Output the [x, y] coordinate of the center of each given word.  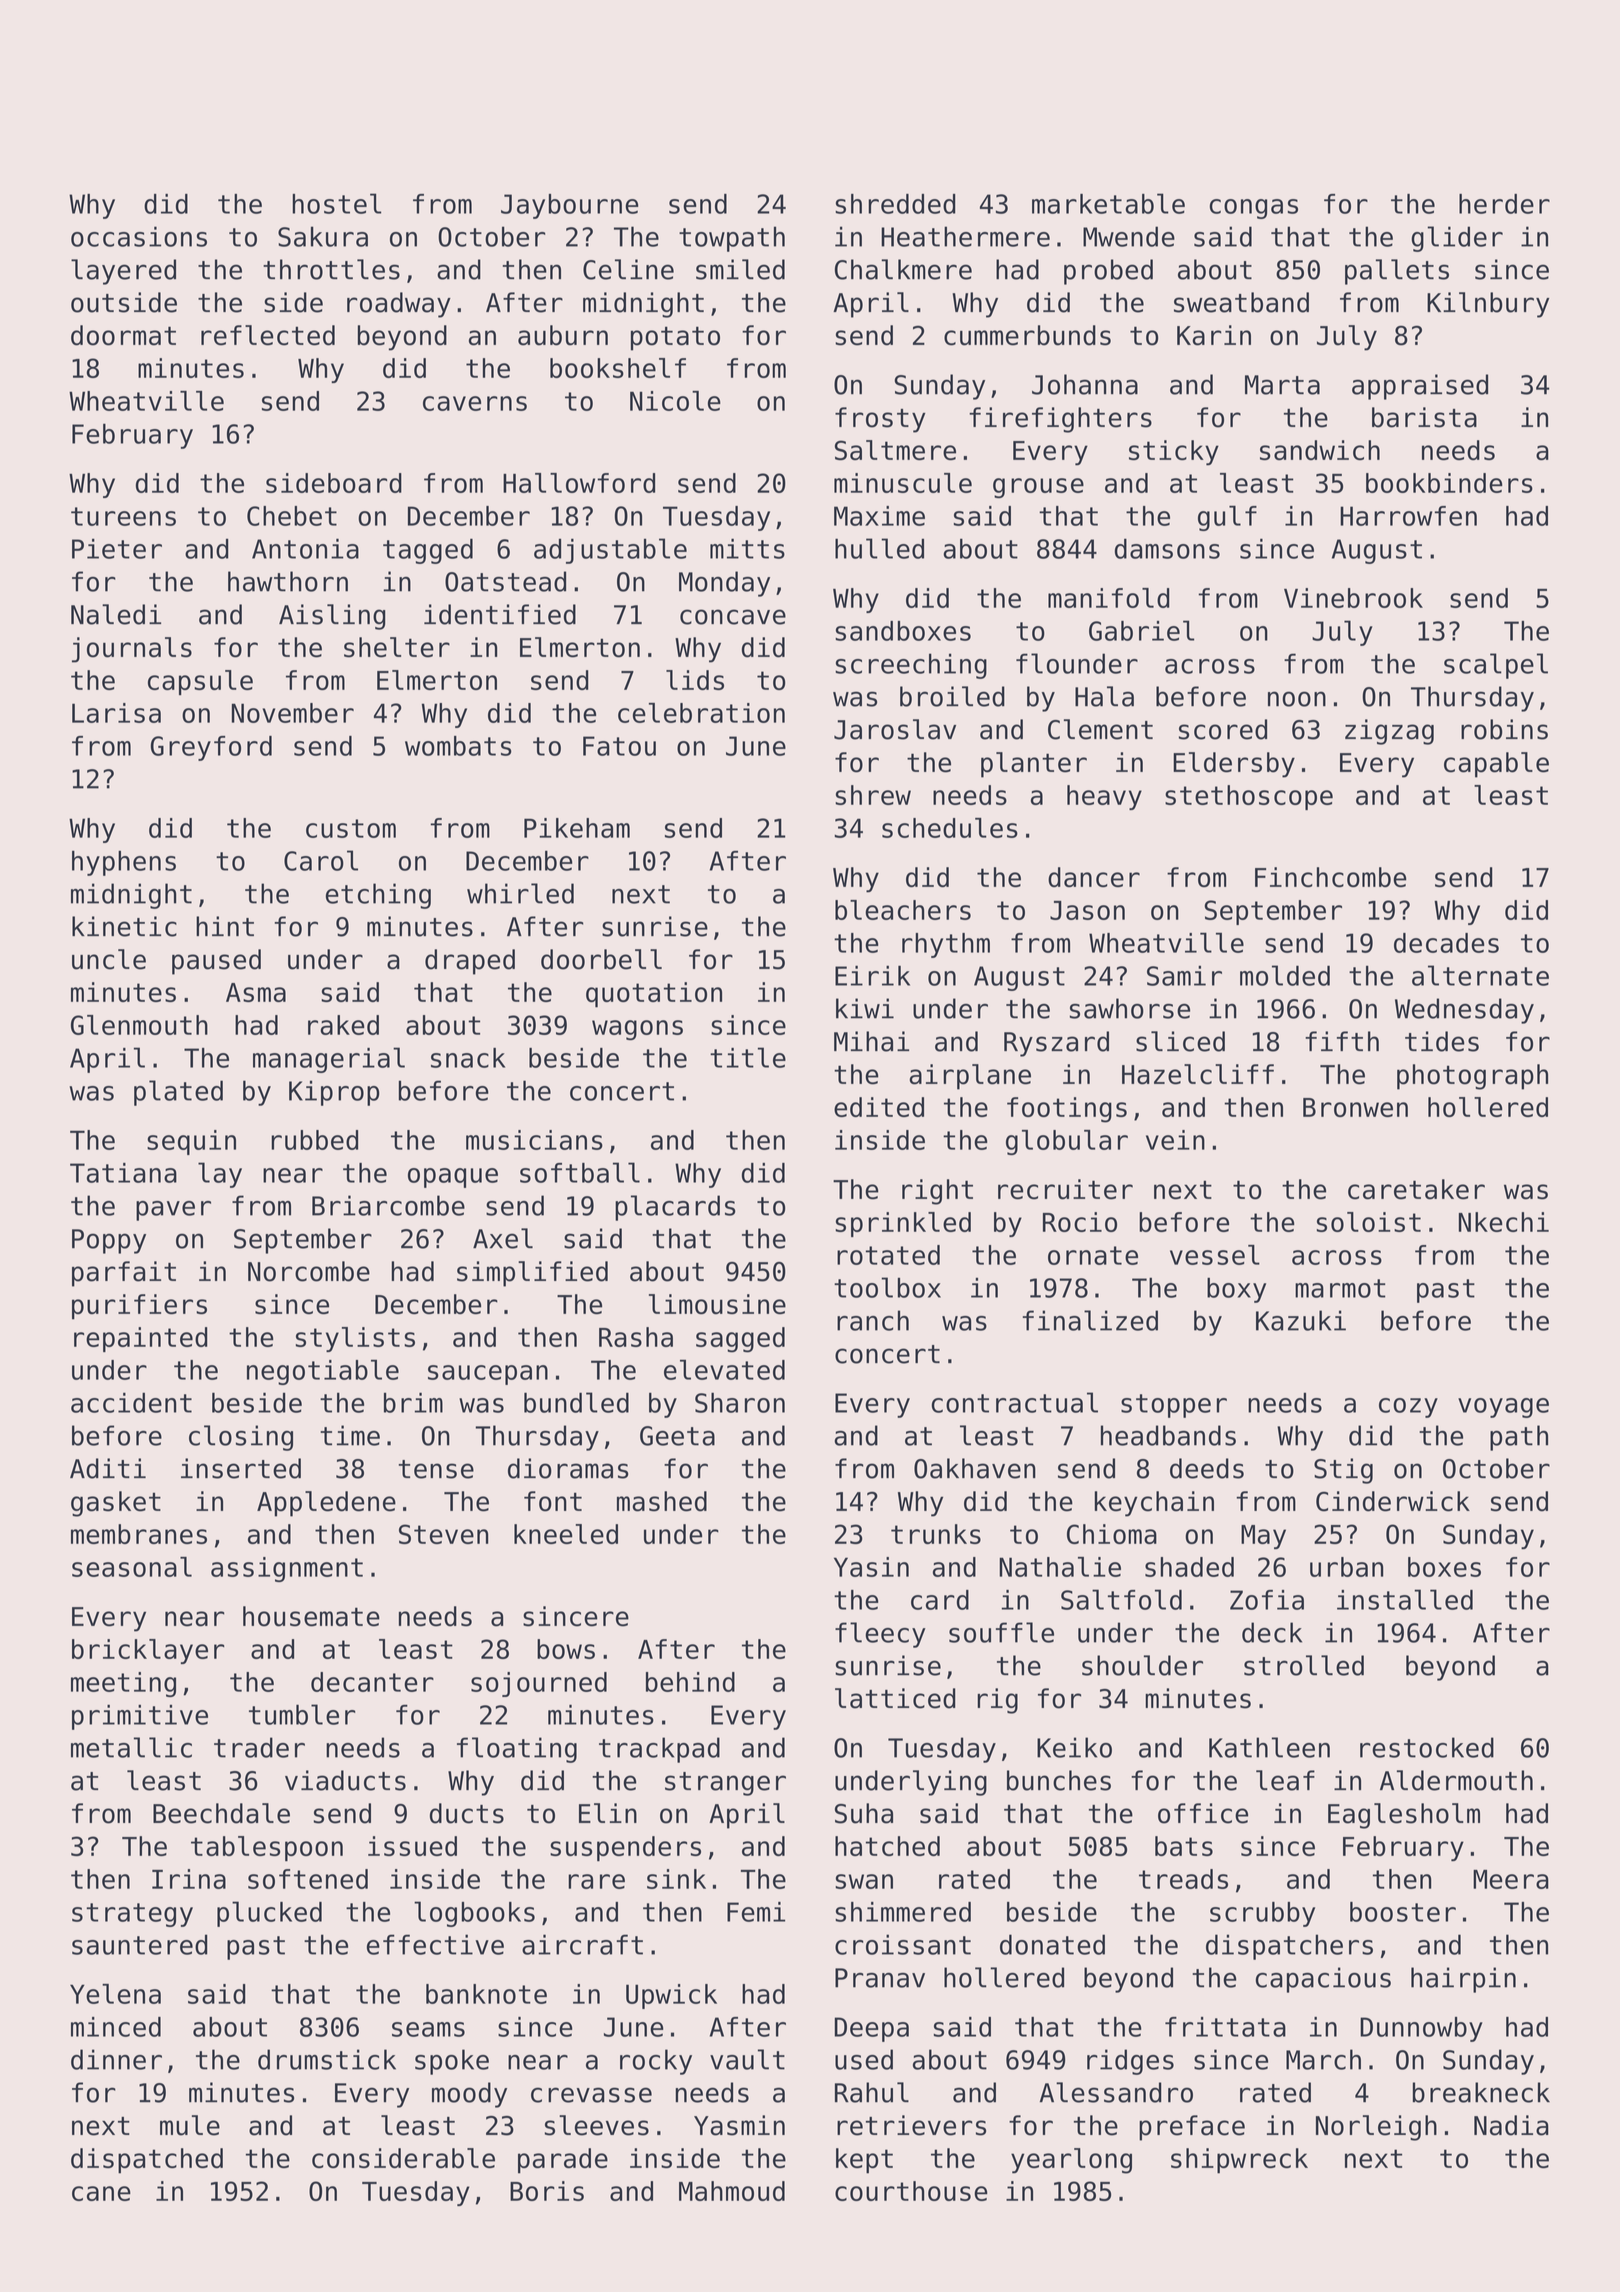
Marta [1282, 385]
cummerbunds [1027, 335]
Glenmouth [139, 1025]
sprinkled [903, 1224]
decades [1446, 943]
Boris [547, 2191]
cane [101, 2193]
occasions [139, 236]
